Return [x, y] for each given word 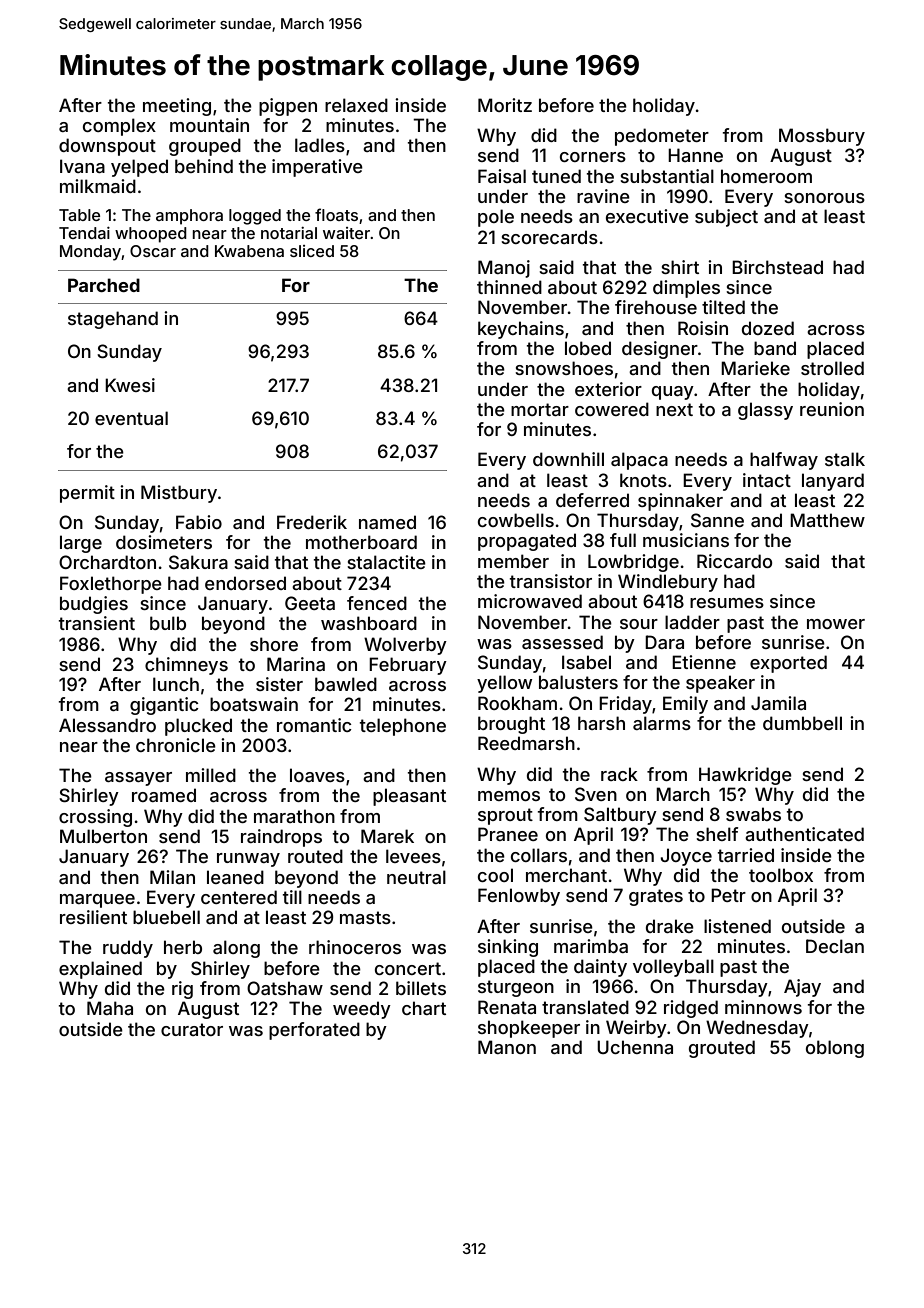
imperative [317, 168]
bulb [168, 623]
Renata [507, 1007]
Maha [110, 1008]
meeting [177, 107]
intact [767, 480]
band [775, 348]
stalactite [386, 562]
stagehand [113, 320]
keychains [521, 330]
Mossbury [822, 137]
